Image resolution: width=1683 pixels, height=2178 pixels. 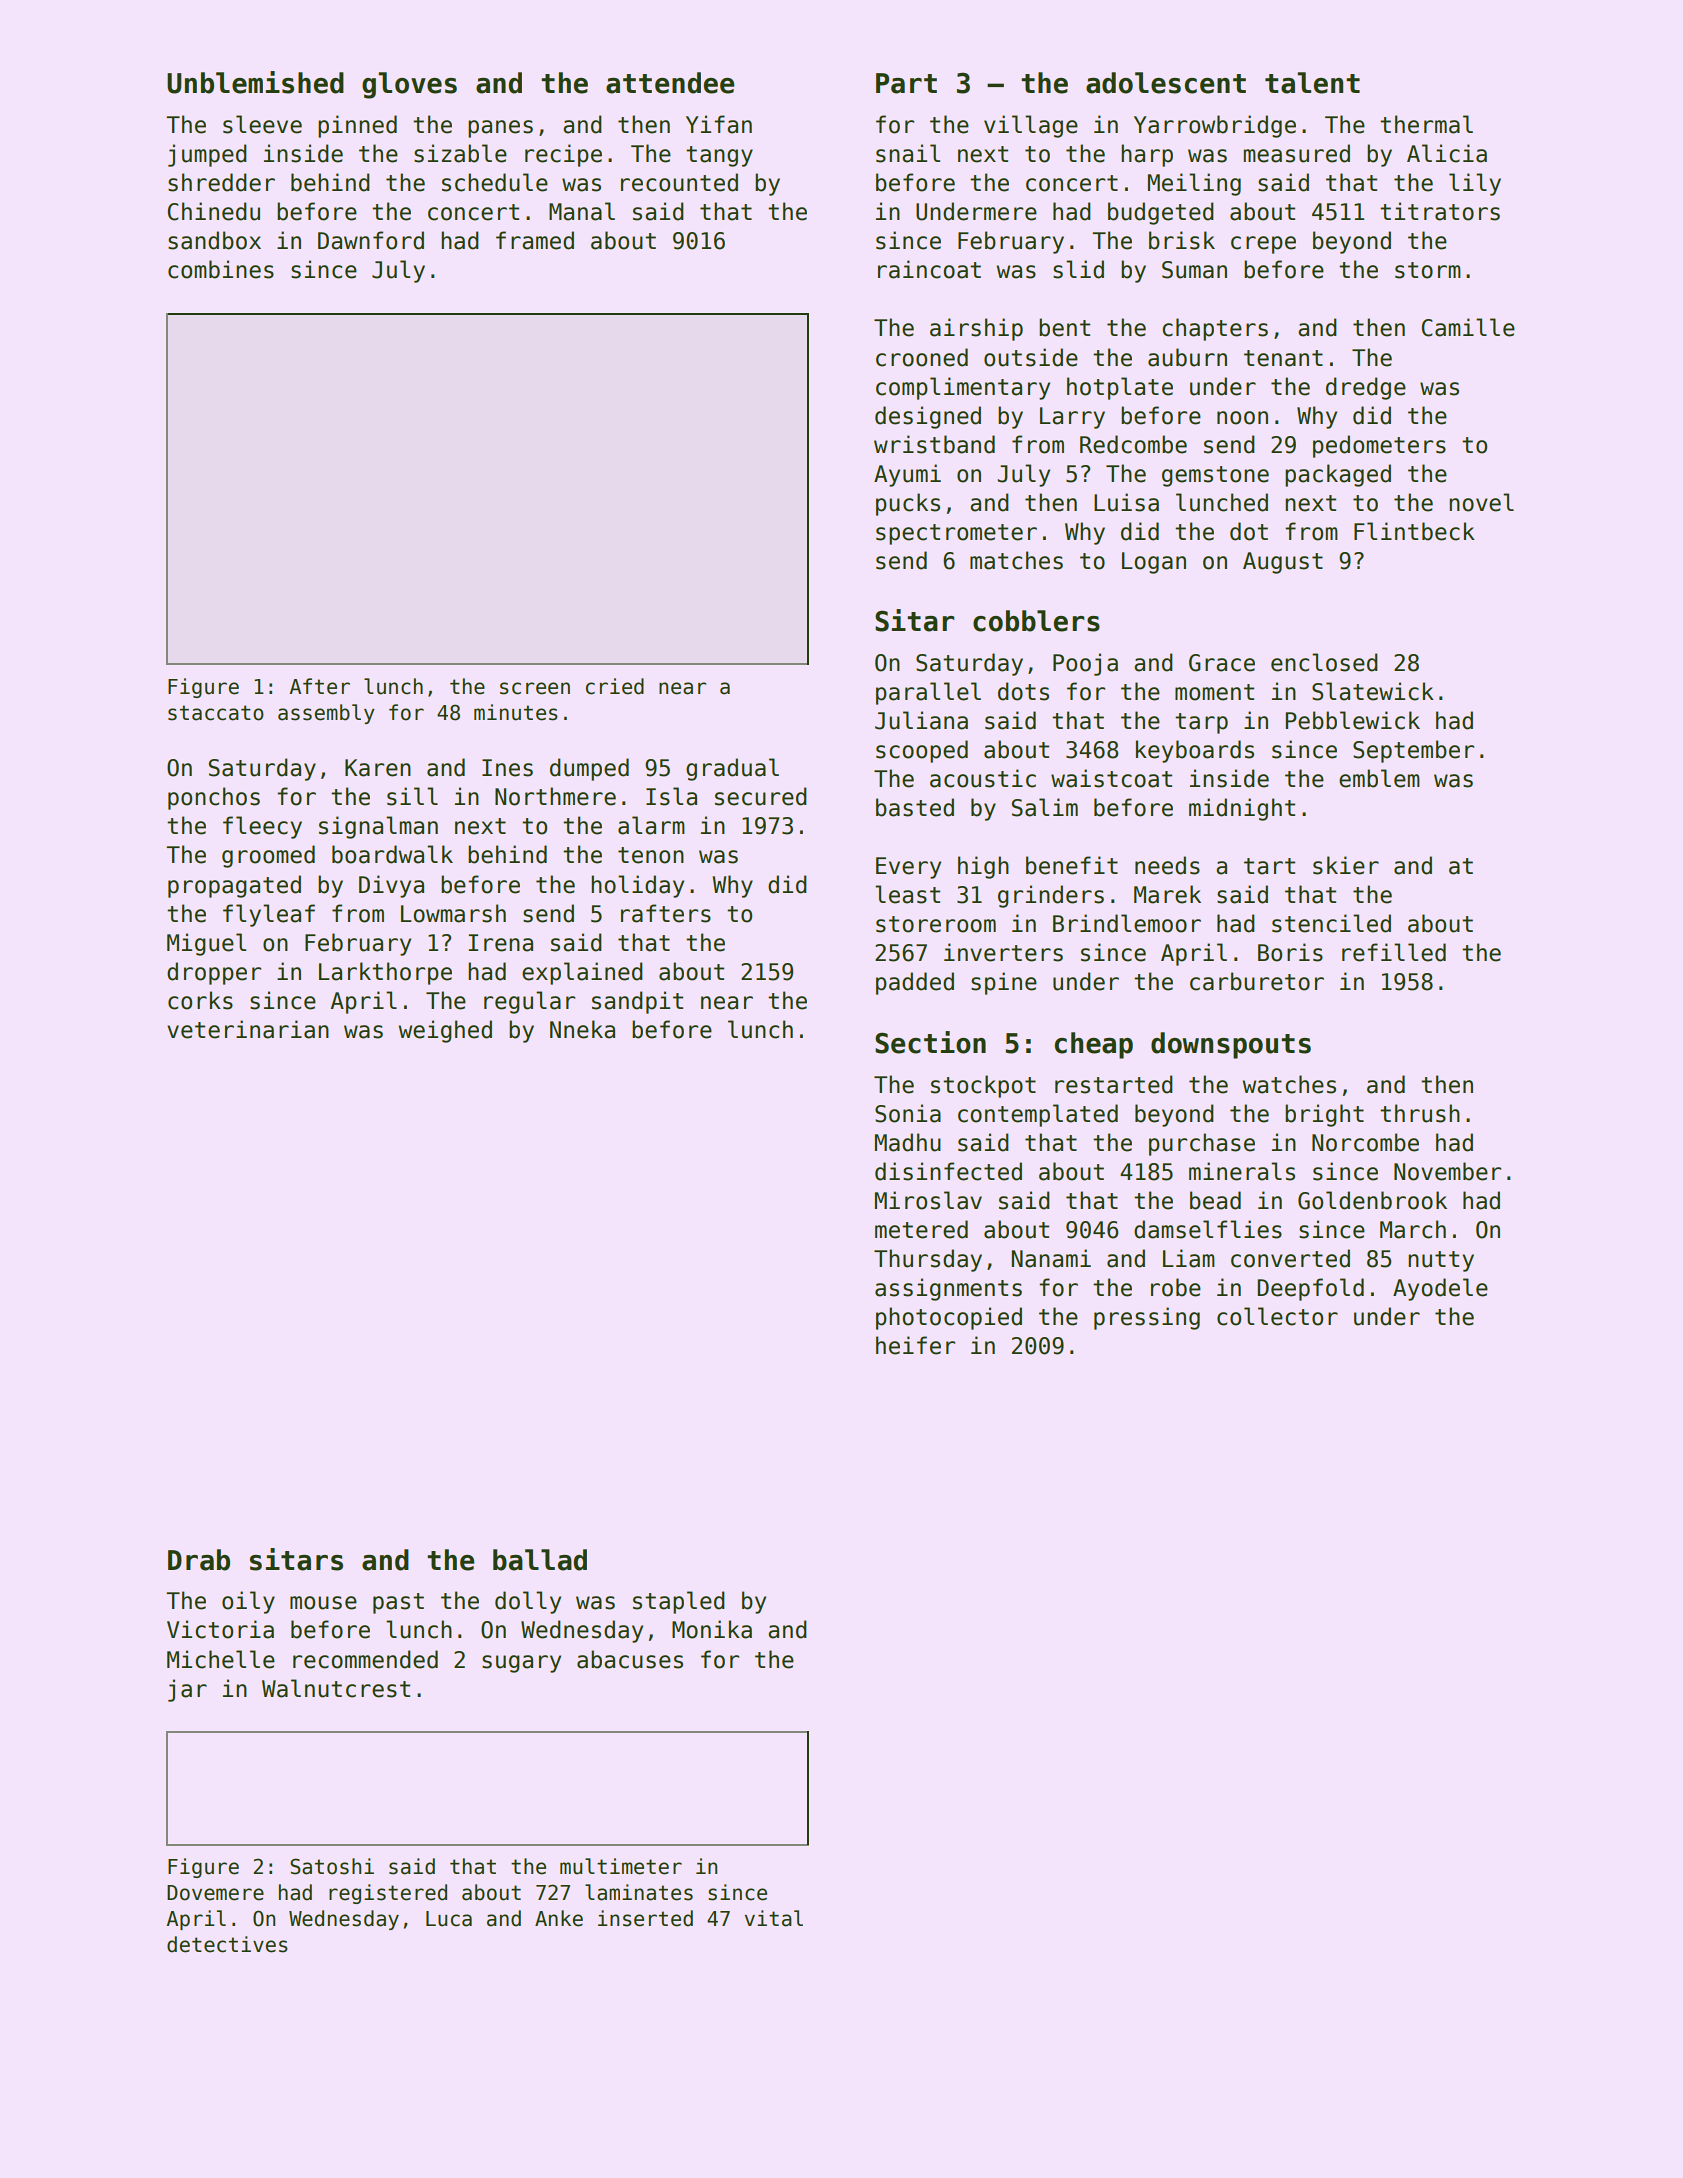 What do you see at coordinates (915, 1345) in the screenshot?
I see `heifer` at bounding box center [915, 1345].
